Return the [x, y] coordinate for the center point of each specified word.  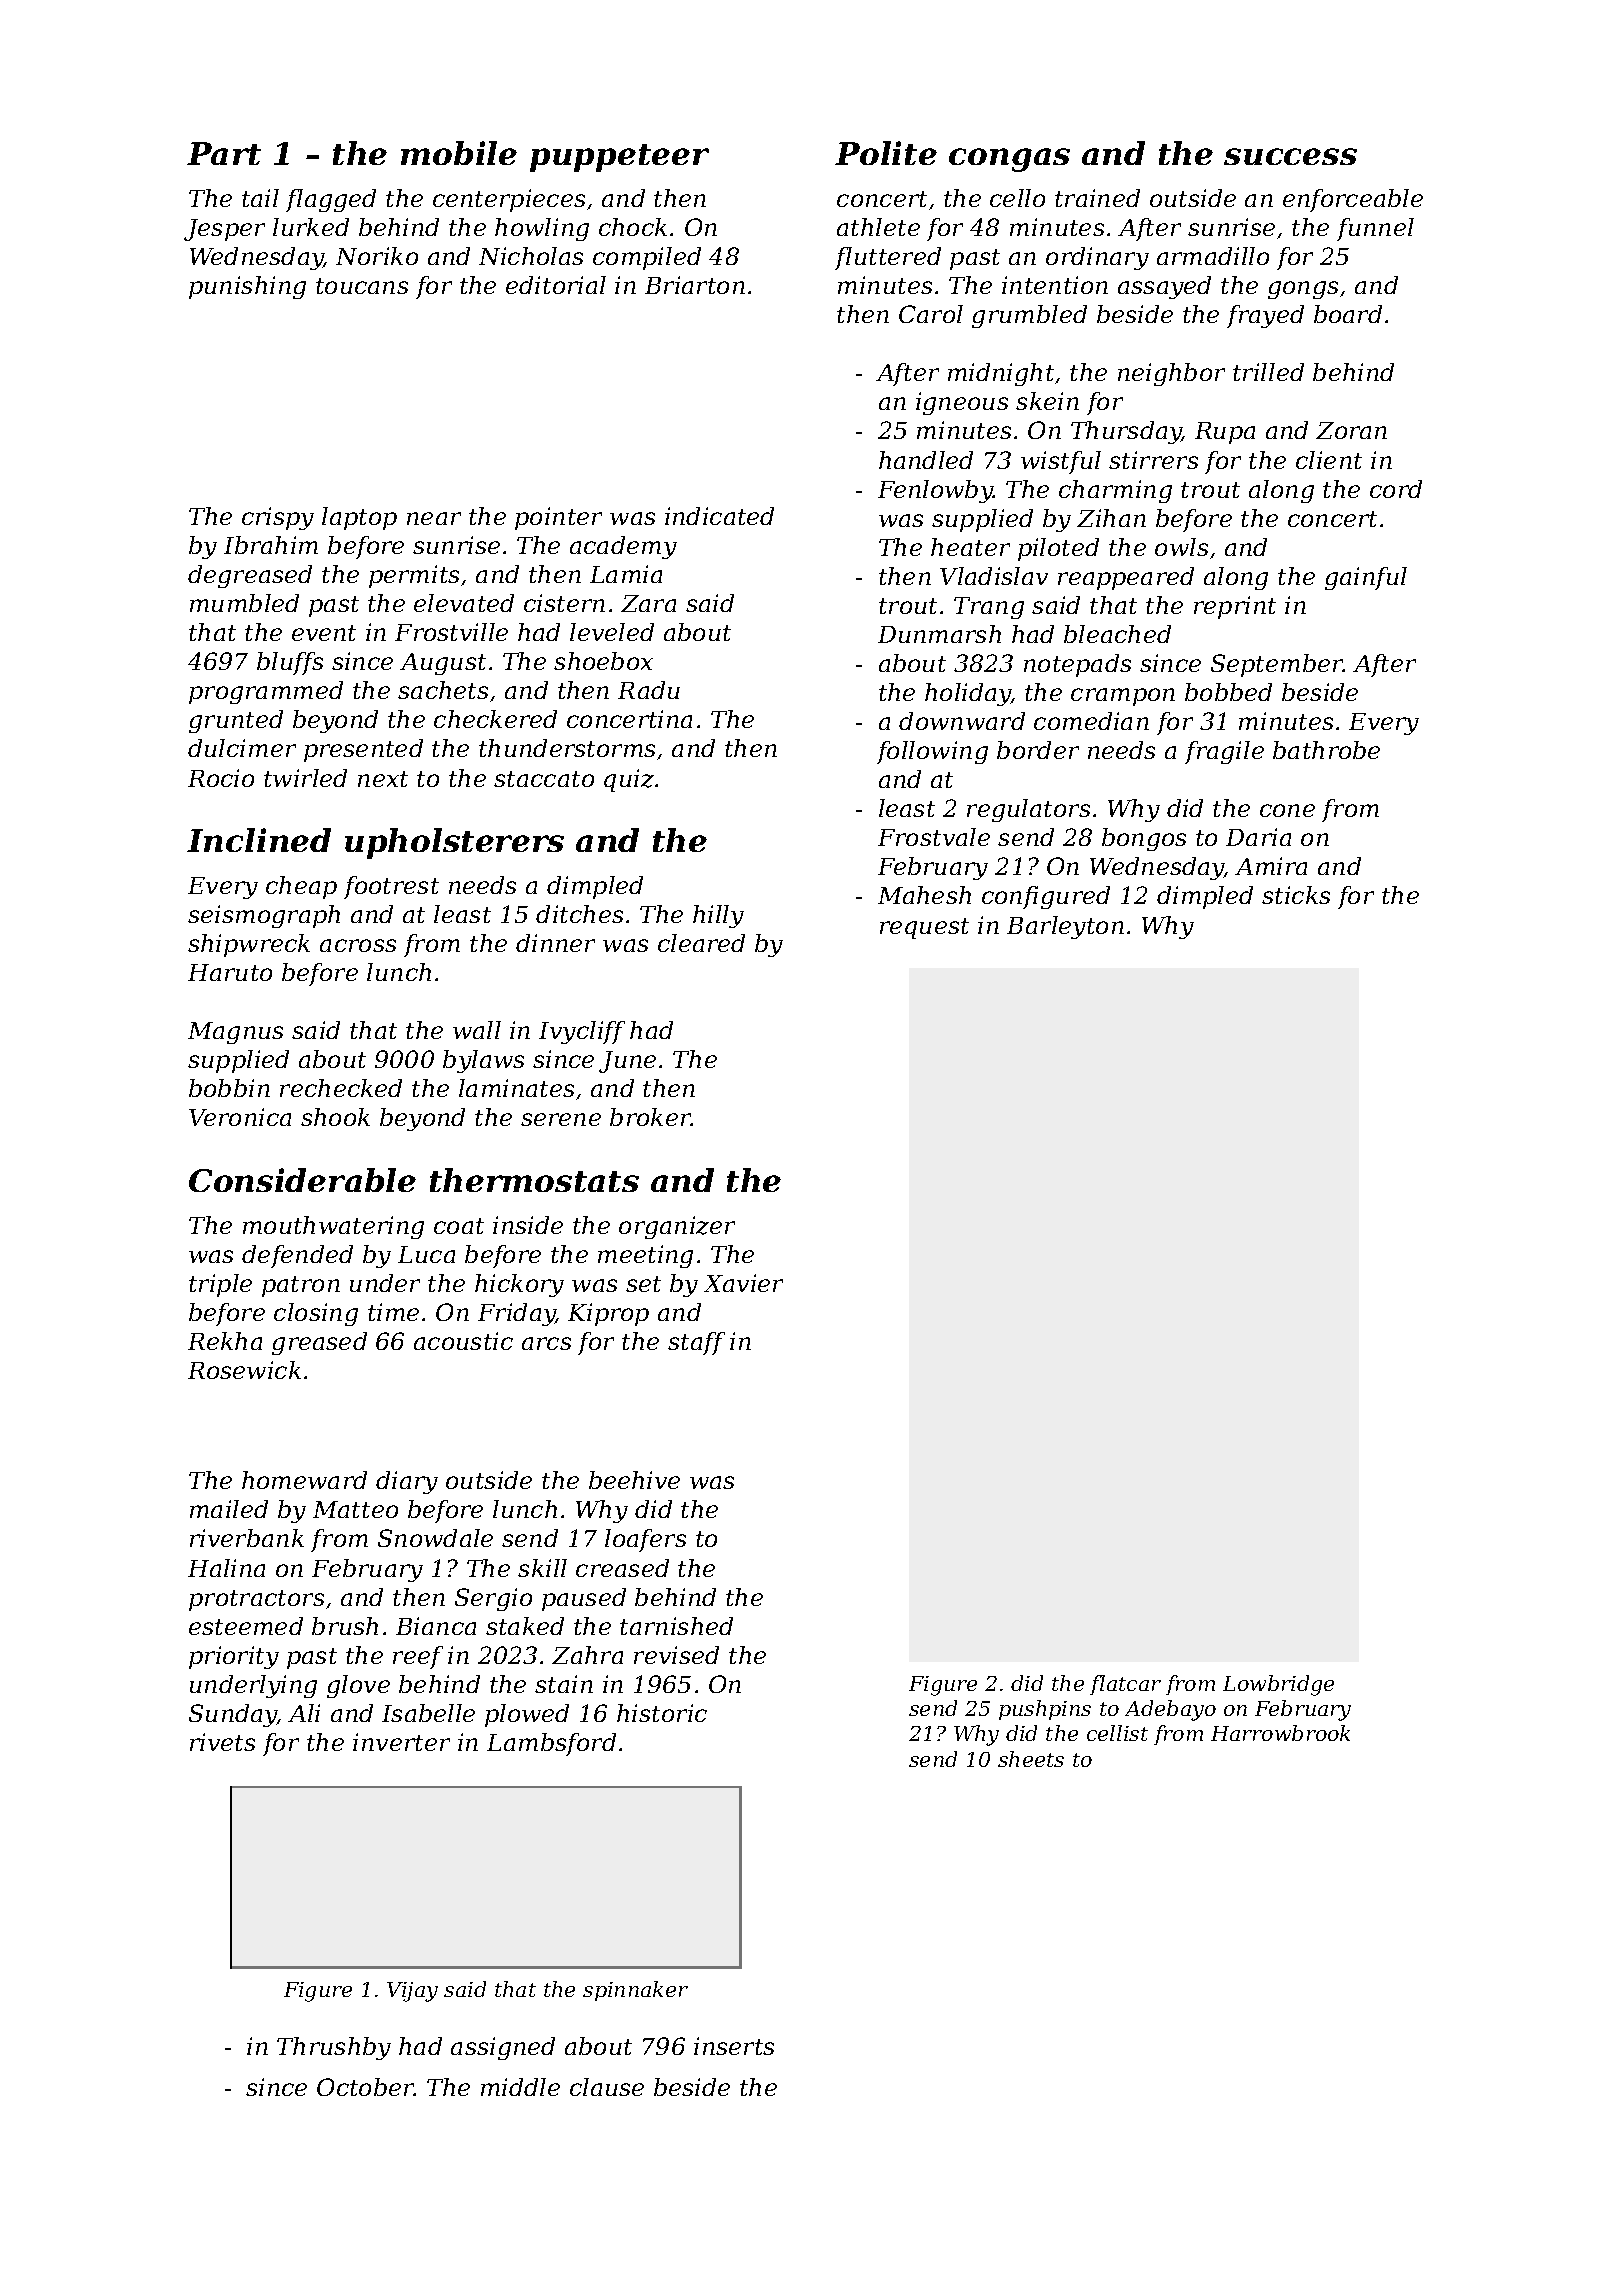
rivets [222, 1742]
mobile [459, 153]
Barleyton [1065, 927]
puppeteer [619, 158]
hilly [718, 916]
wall [477, 1030]
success [1290, 156]
